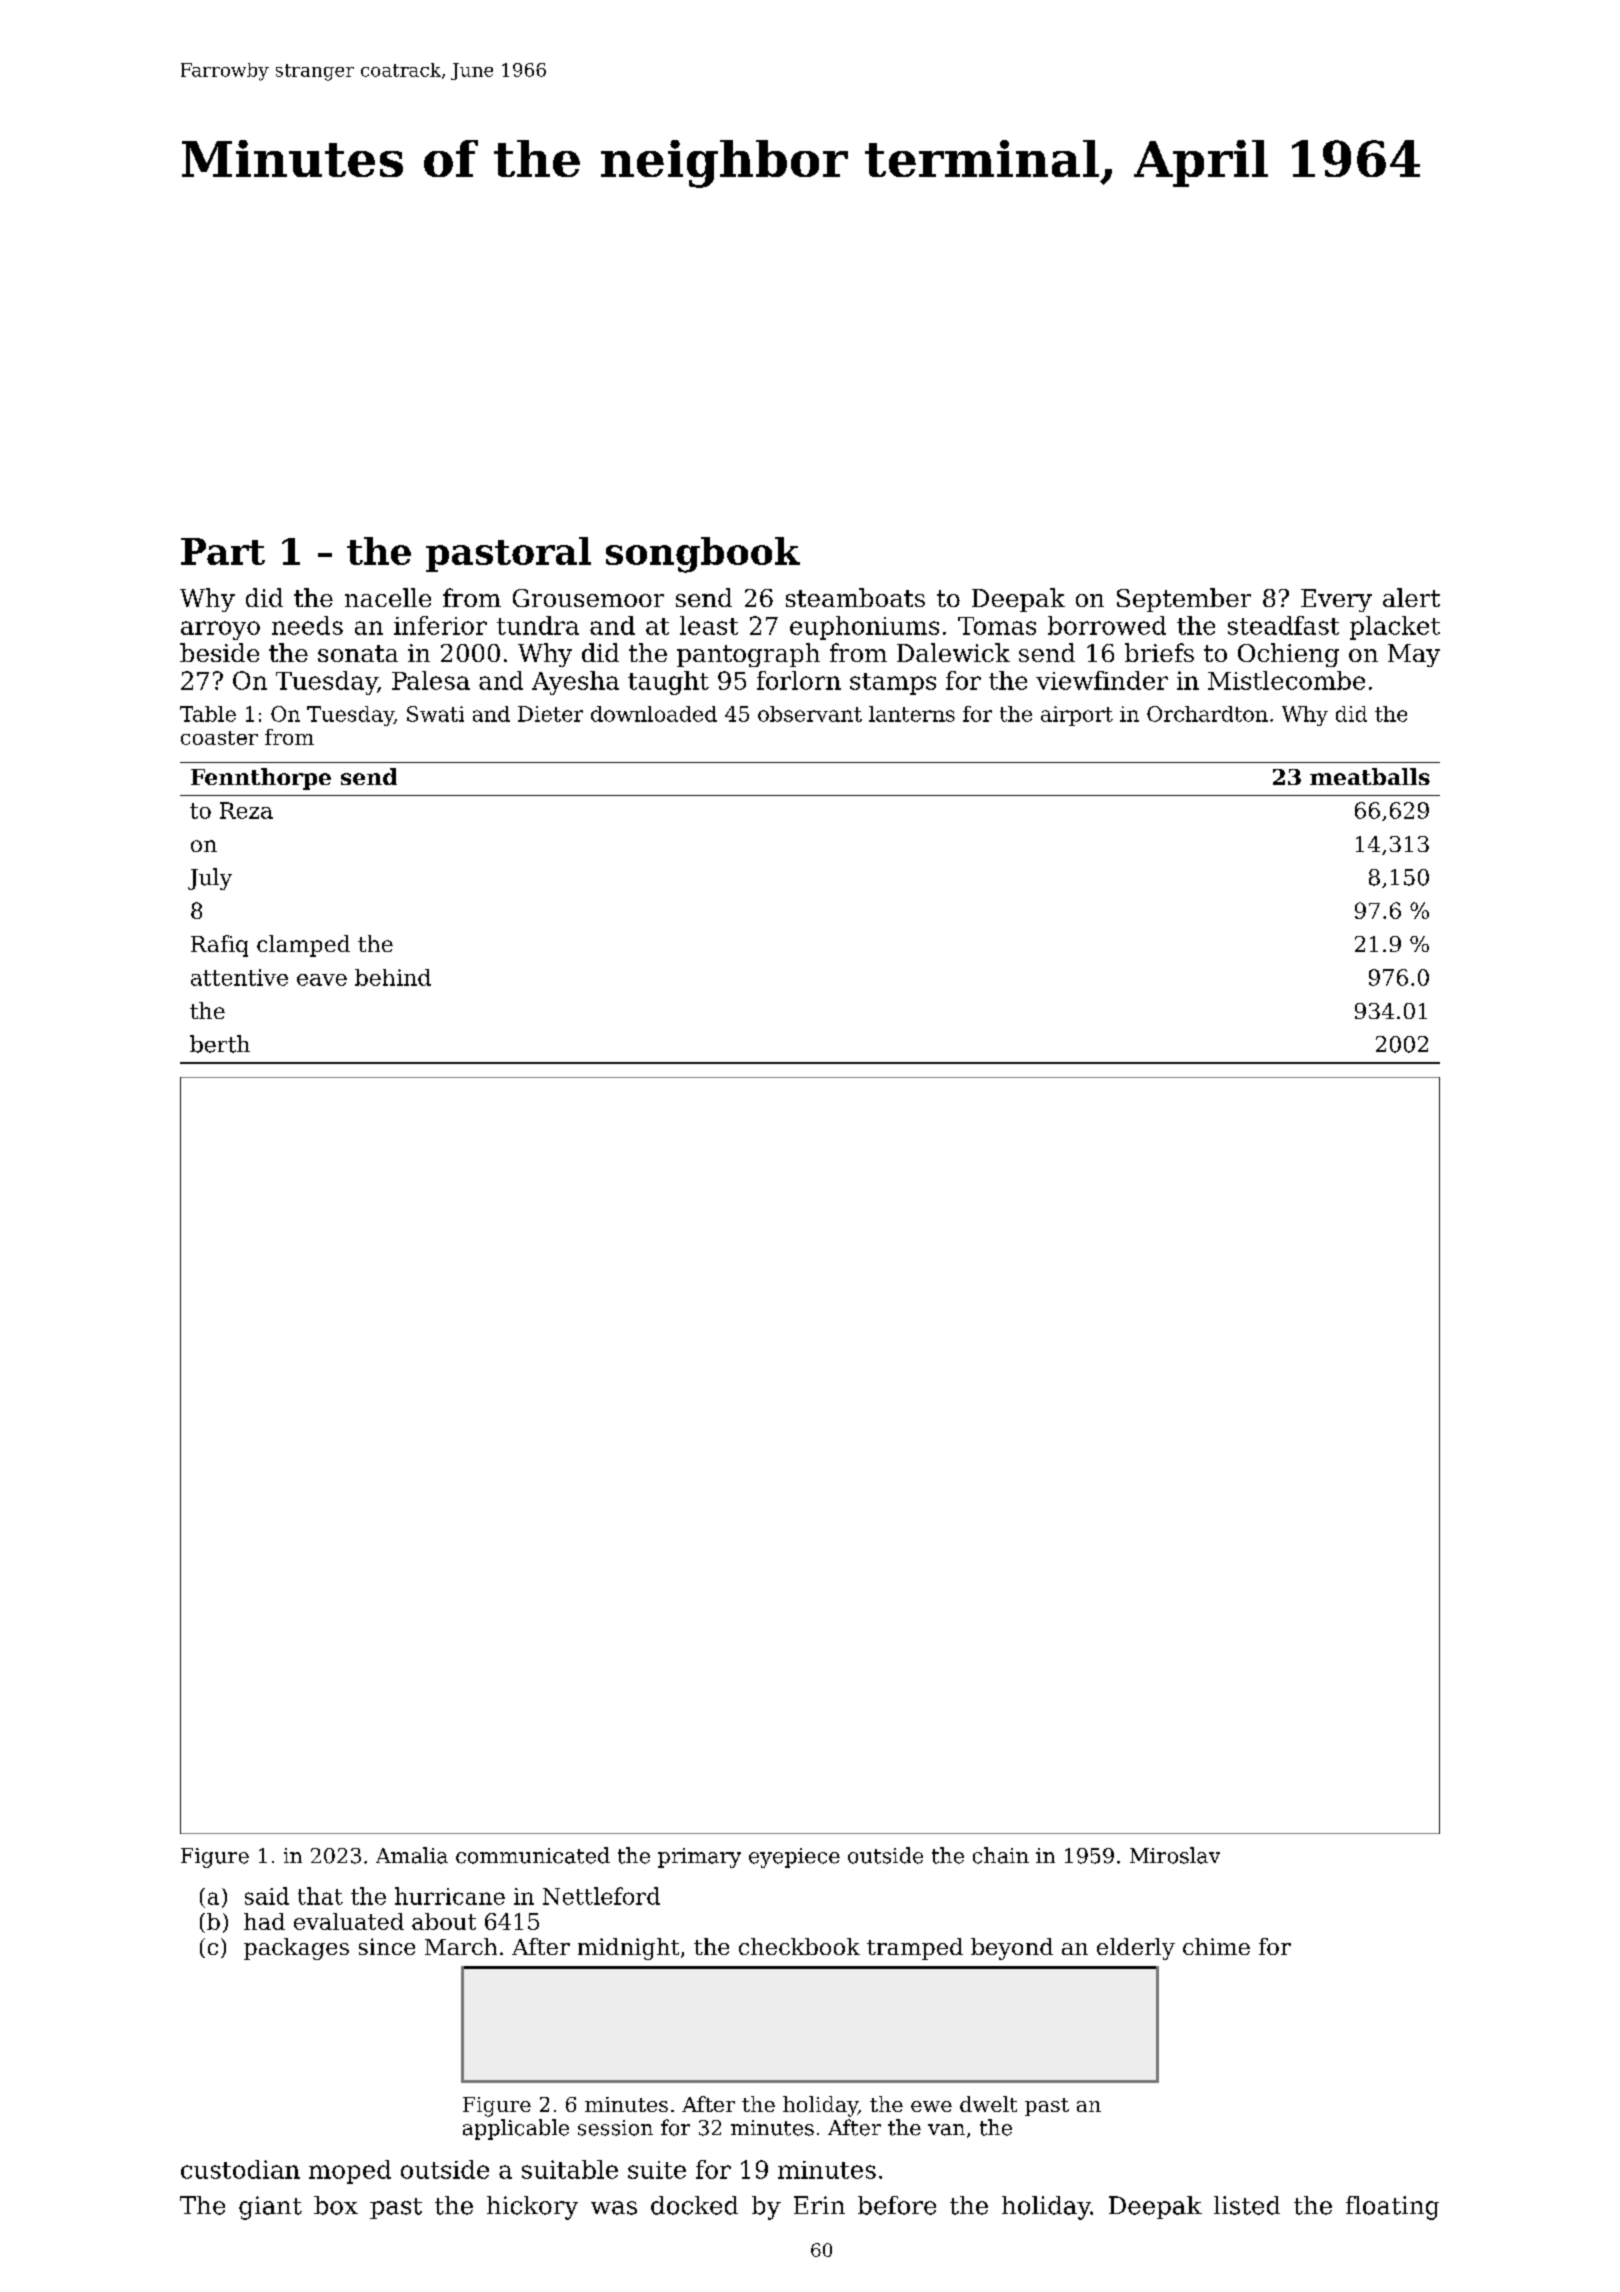  What do you see at coordinates (1286, 680) in the screenshot?
I see `Mistlecombe` at bounding box center [1286, 680].
